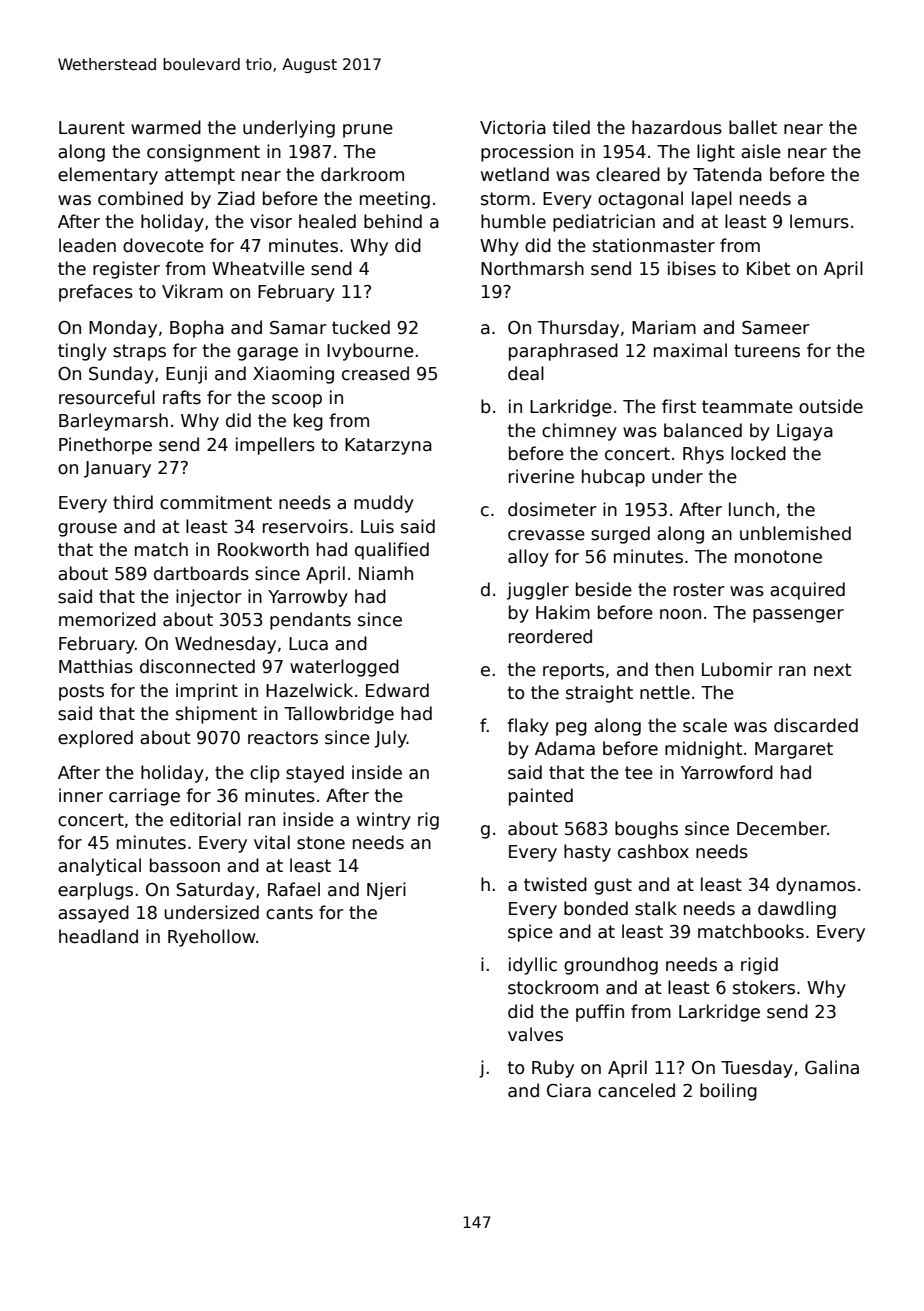  I want to click on tureens, so click(767, 351).
